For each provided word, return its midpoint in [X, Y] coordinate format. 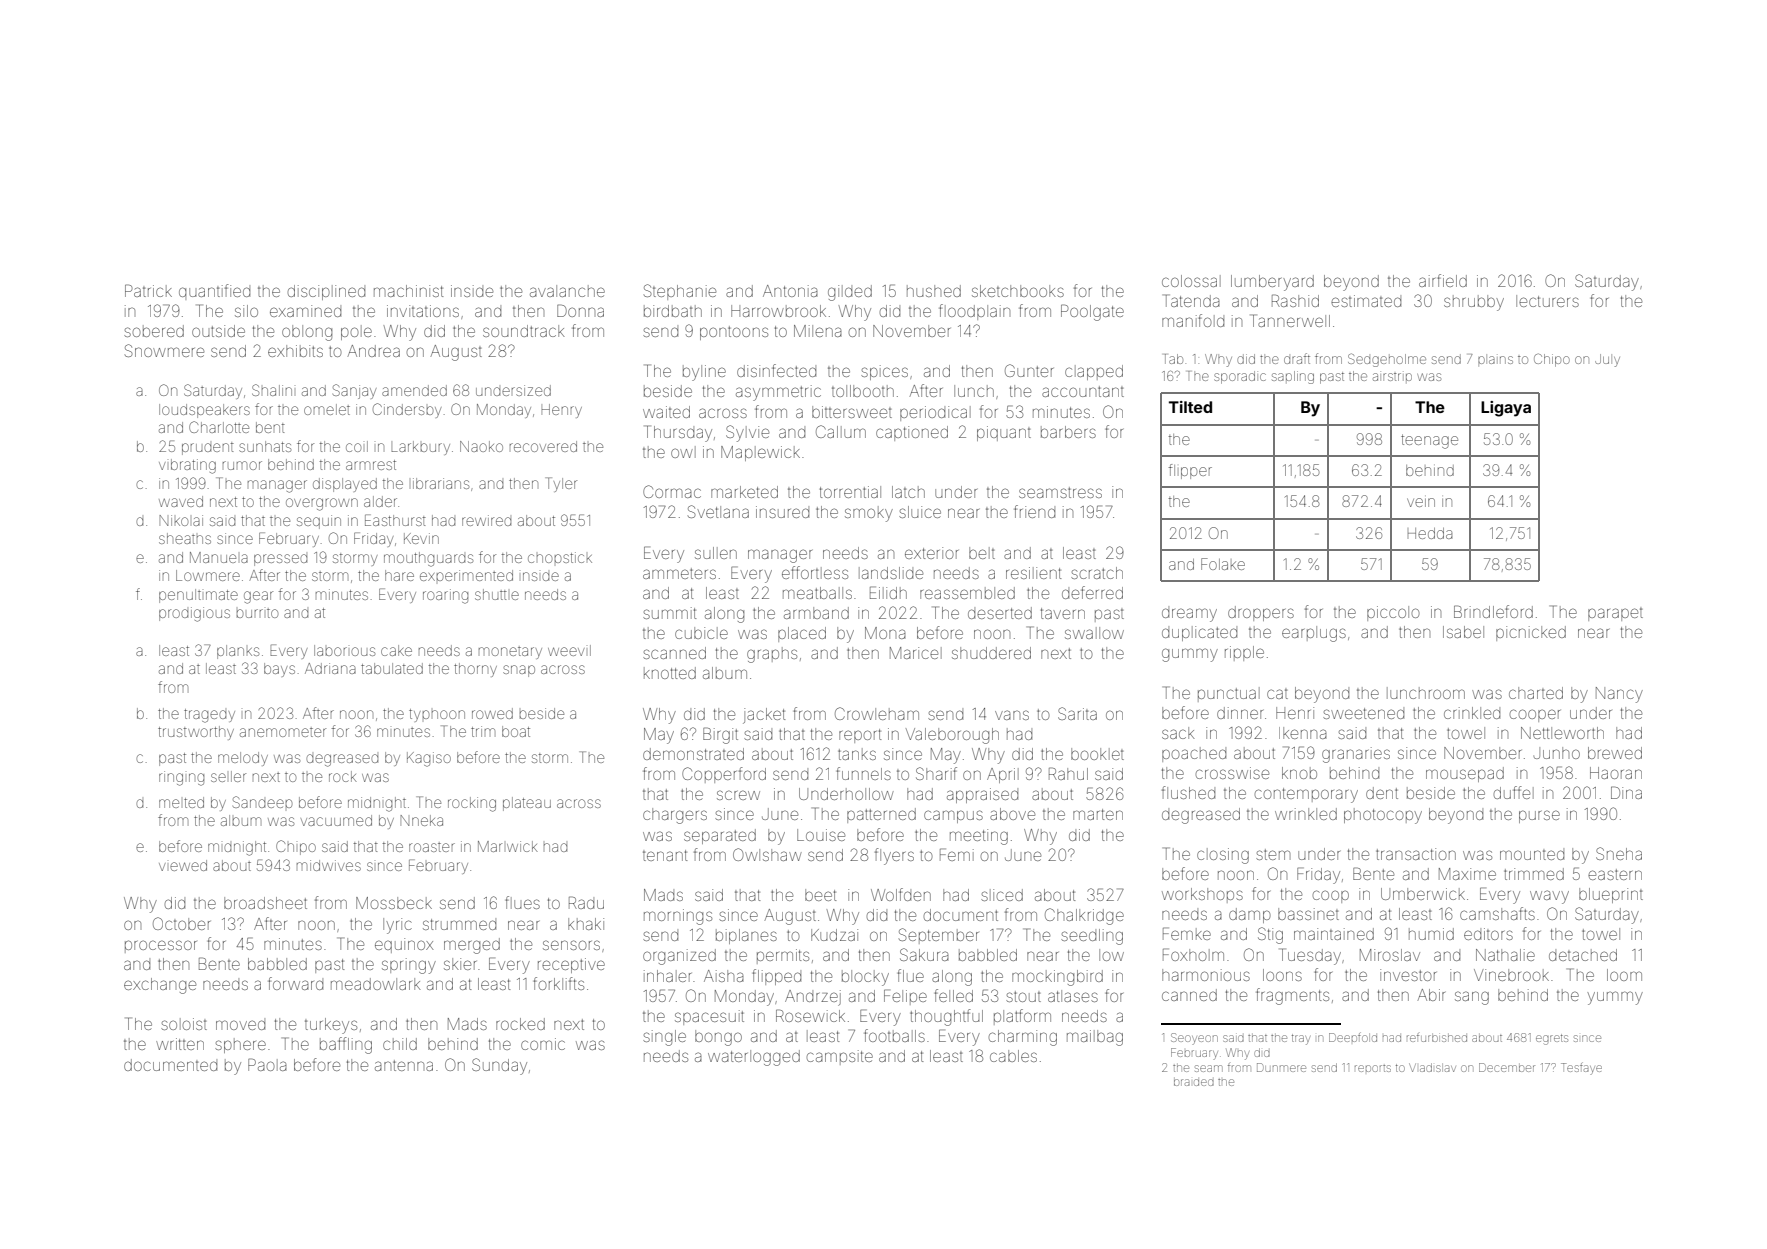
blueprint [1611, 895]
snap [519, 671]
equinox [404, 945]
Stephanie [680, 292]
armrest [371, 465]
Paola [267, 1064]
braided [1194, 1082]
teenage [1429, 441]
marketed [744, 492]
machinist [408, 291]
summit [669, 613]
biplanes [746, 936]
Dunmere [1281, 1067]
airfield [1443, 280]
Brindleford [1493, 611]
